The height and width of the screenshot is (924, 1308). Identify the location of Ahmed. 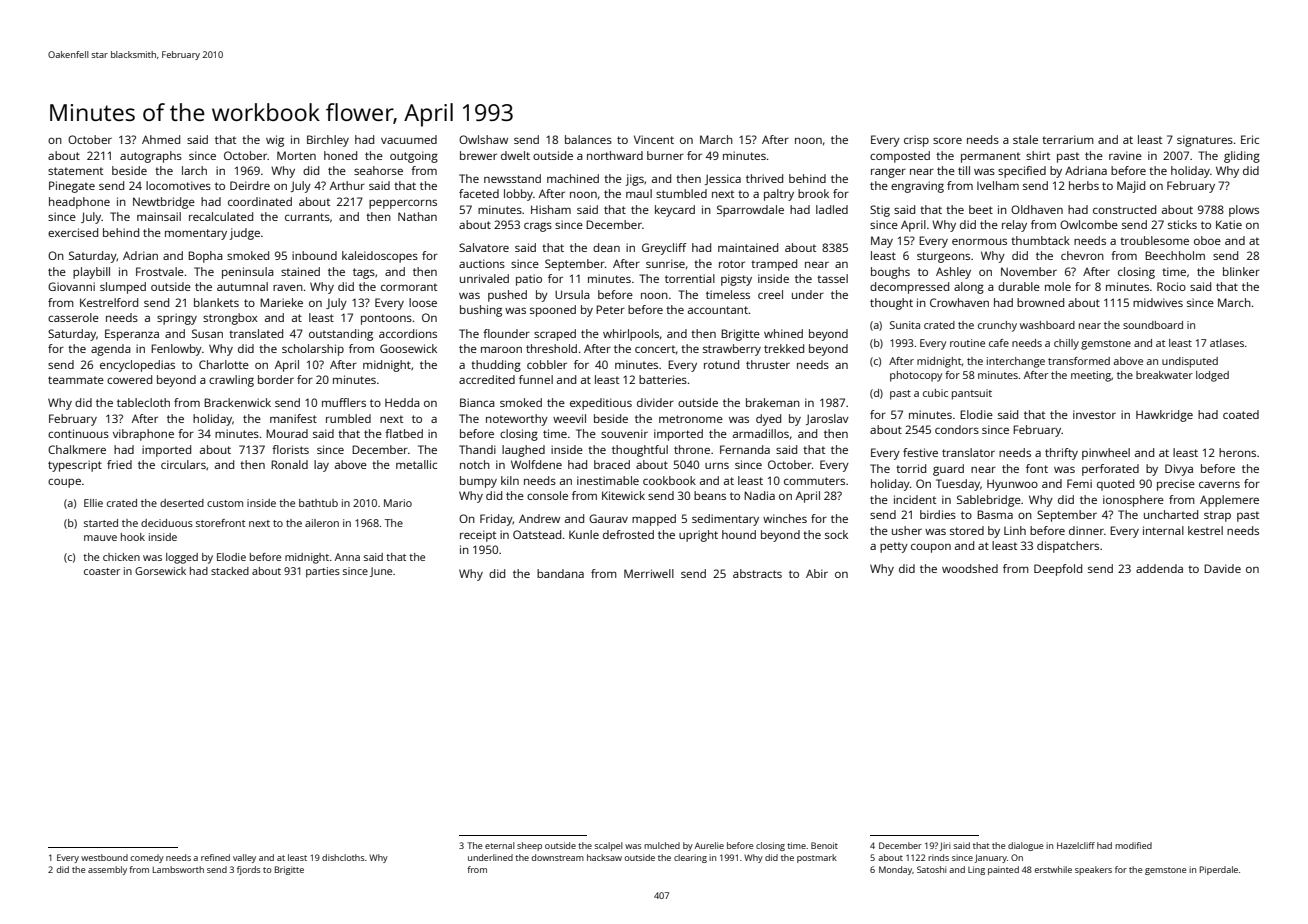
(161, 139).
